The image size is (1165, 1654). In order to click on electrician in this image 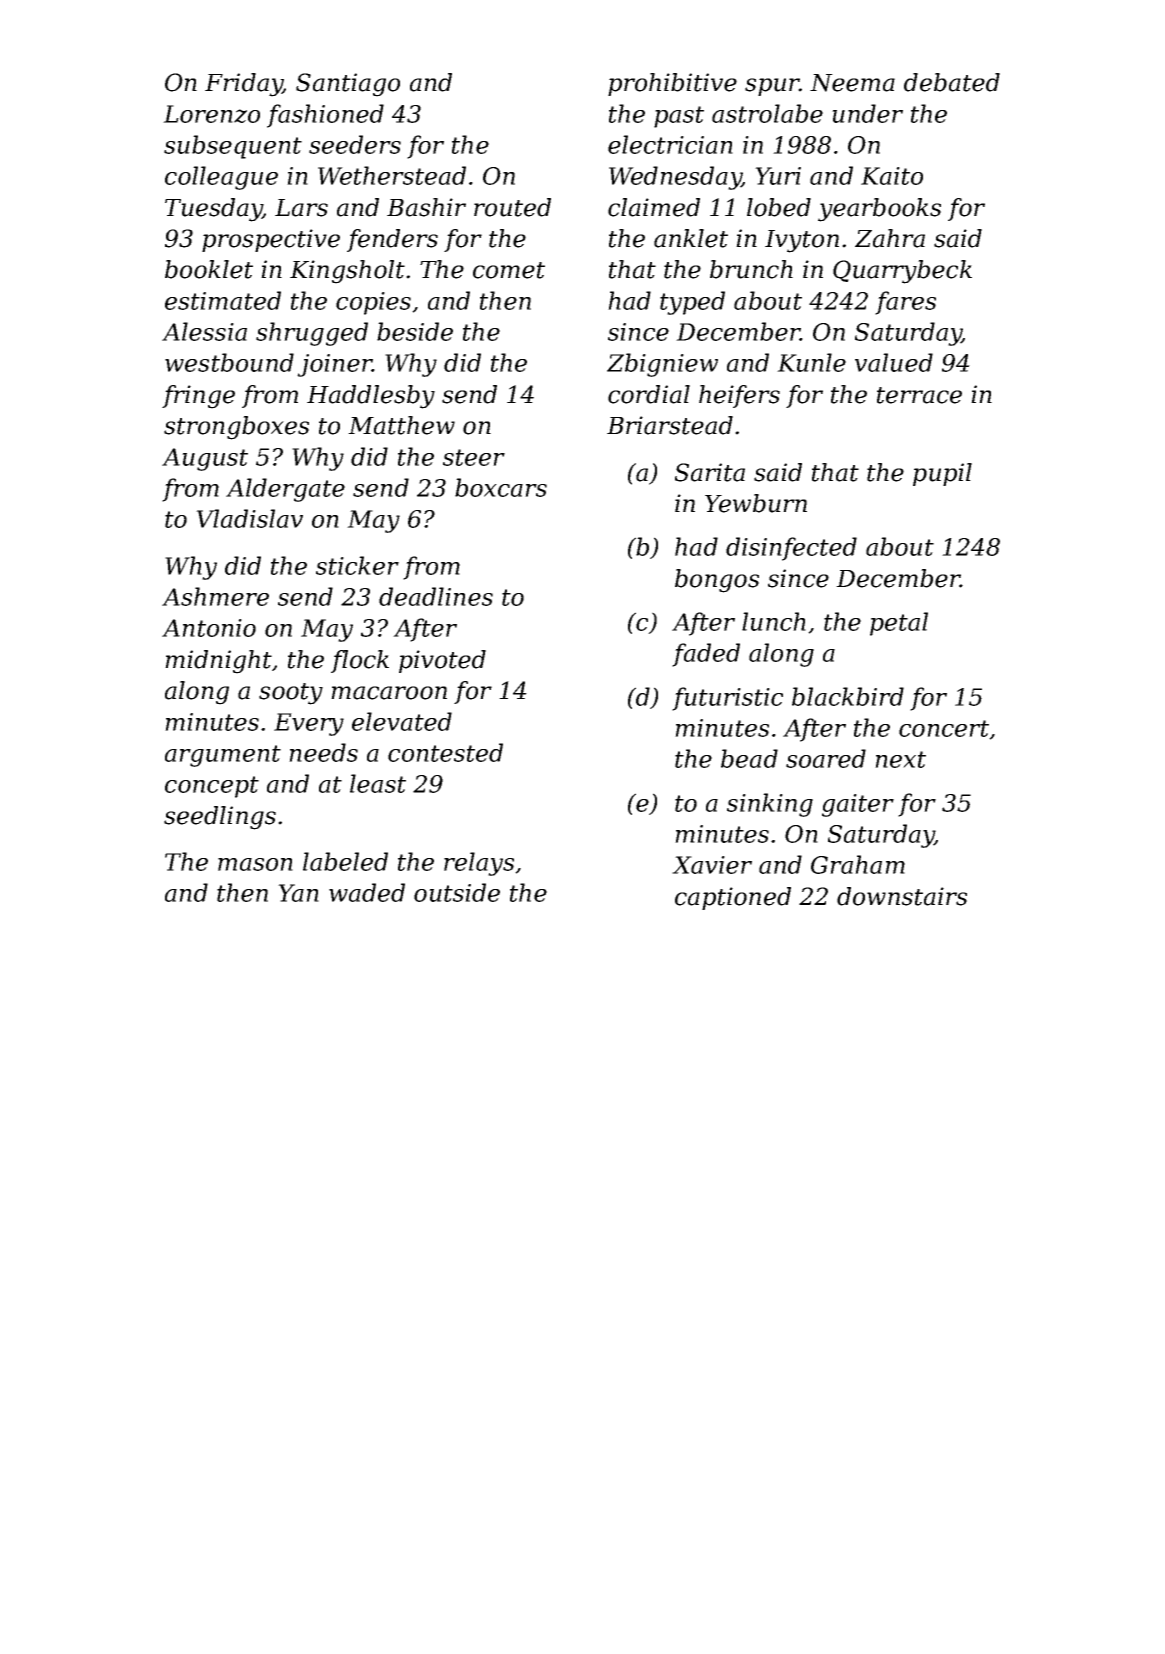, I will do `click(670, 144)`.
